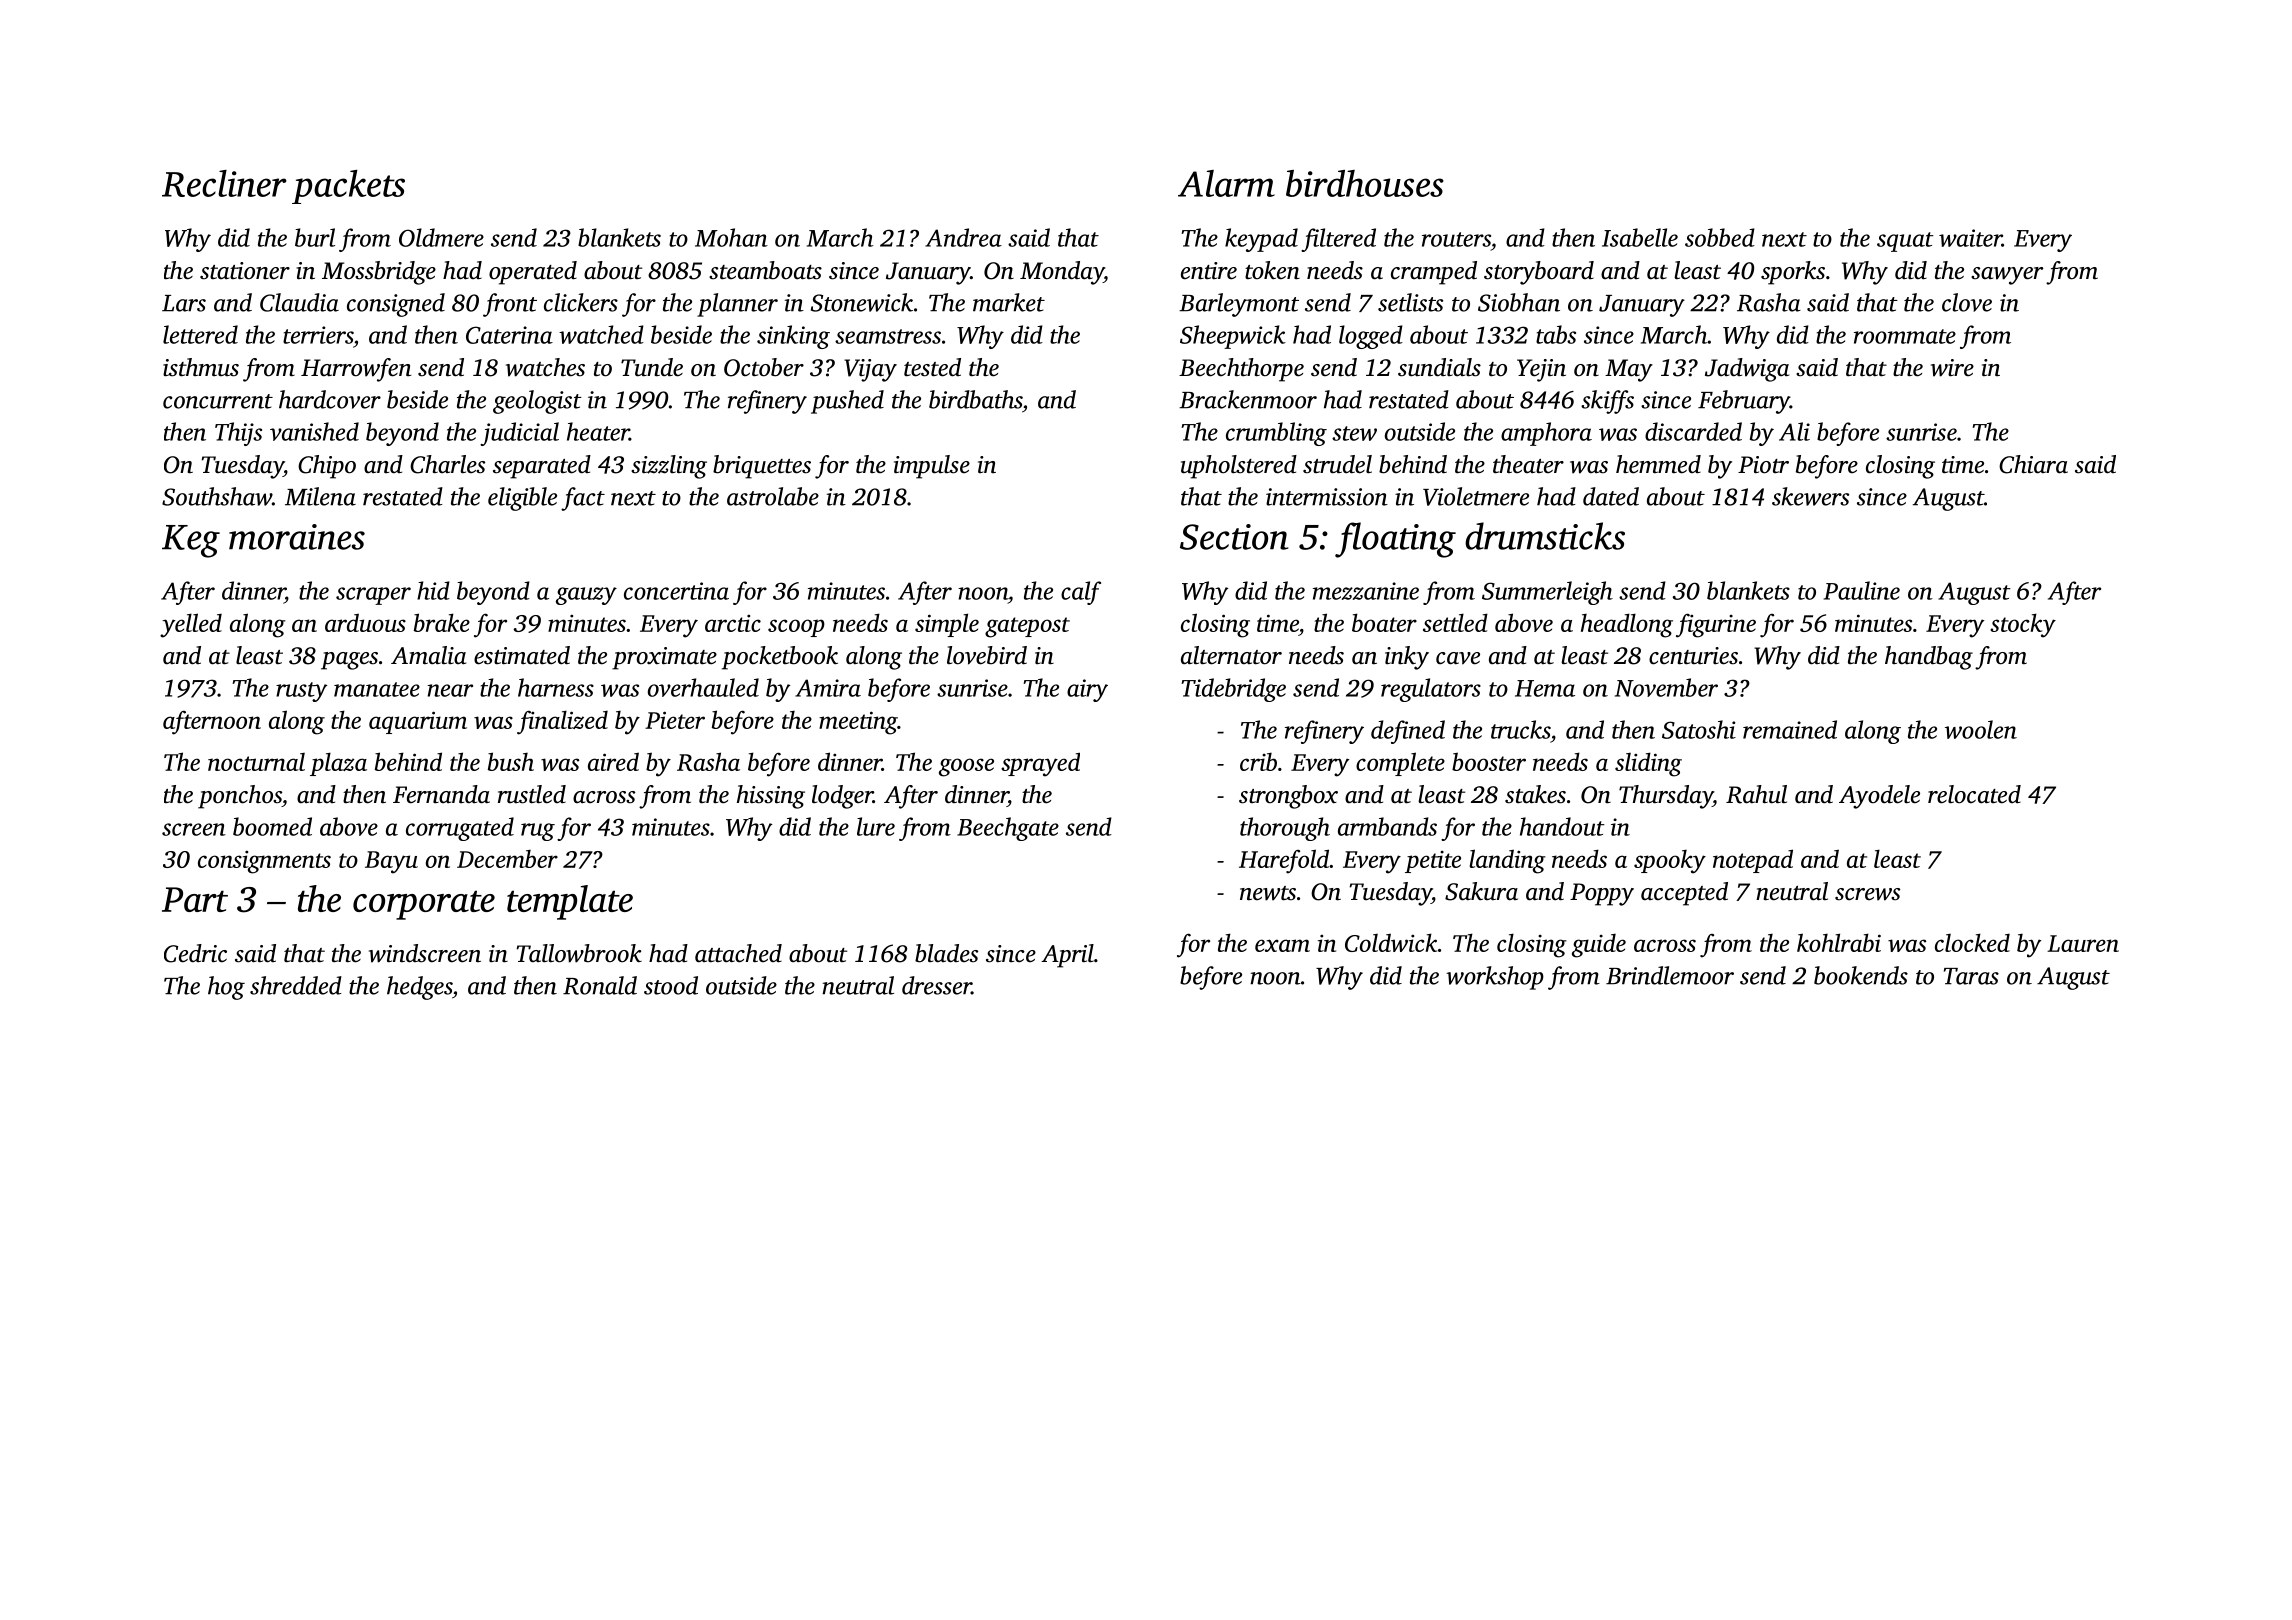  Describe the element at coordinates (1365, 183) in the image. I see `birdhouses` at that location.
